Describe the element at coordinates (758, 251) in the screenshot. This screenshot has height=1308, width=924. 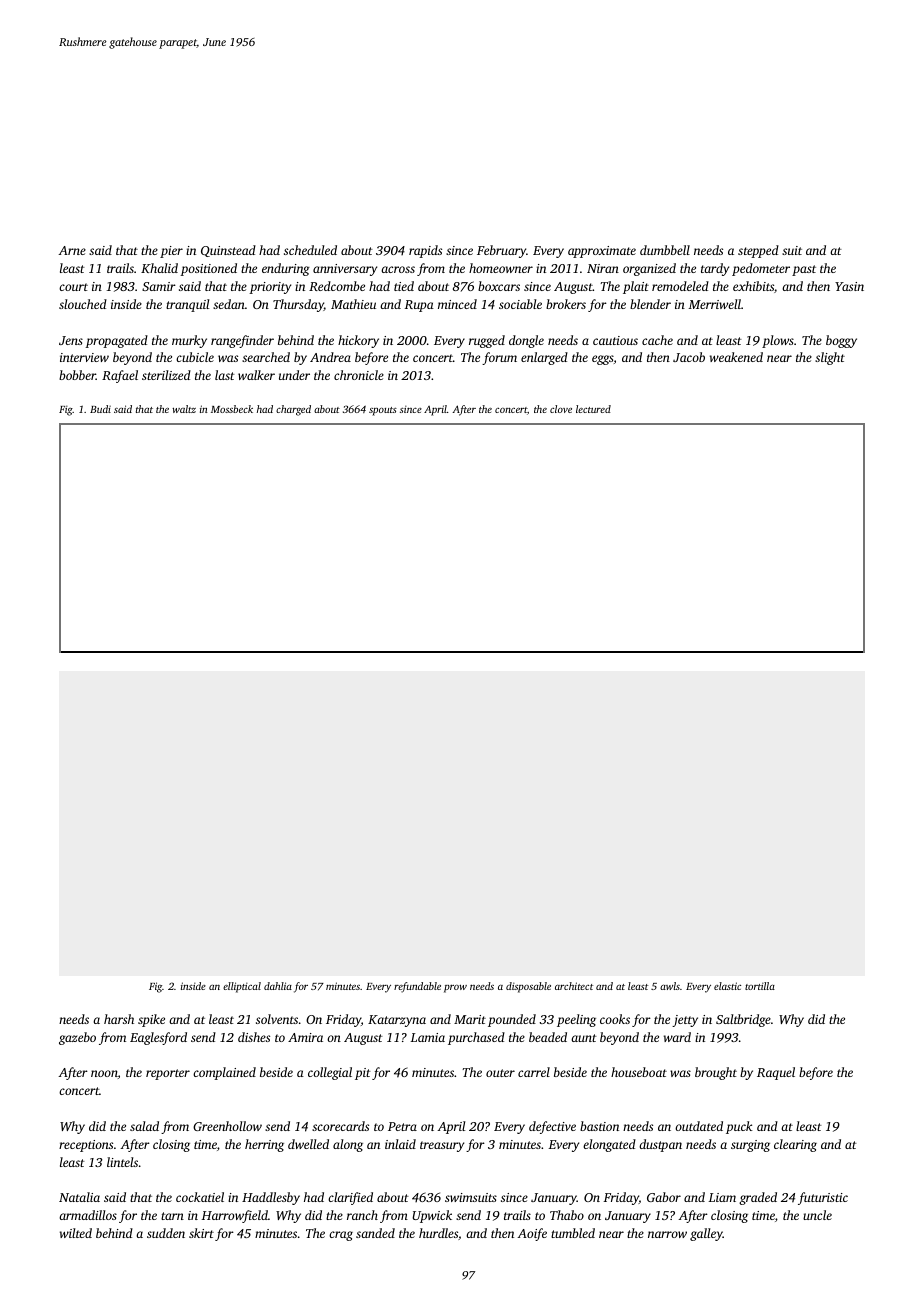
I see `stepped` at that location.
